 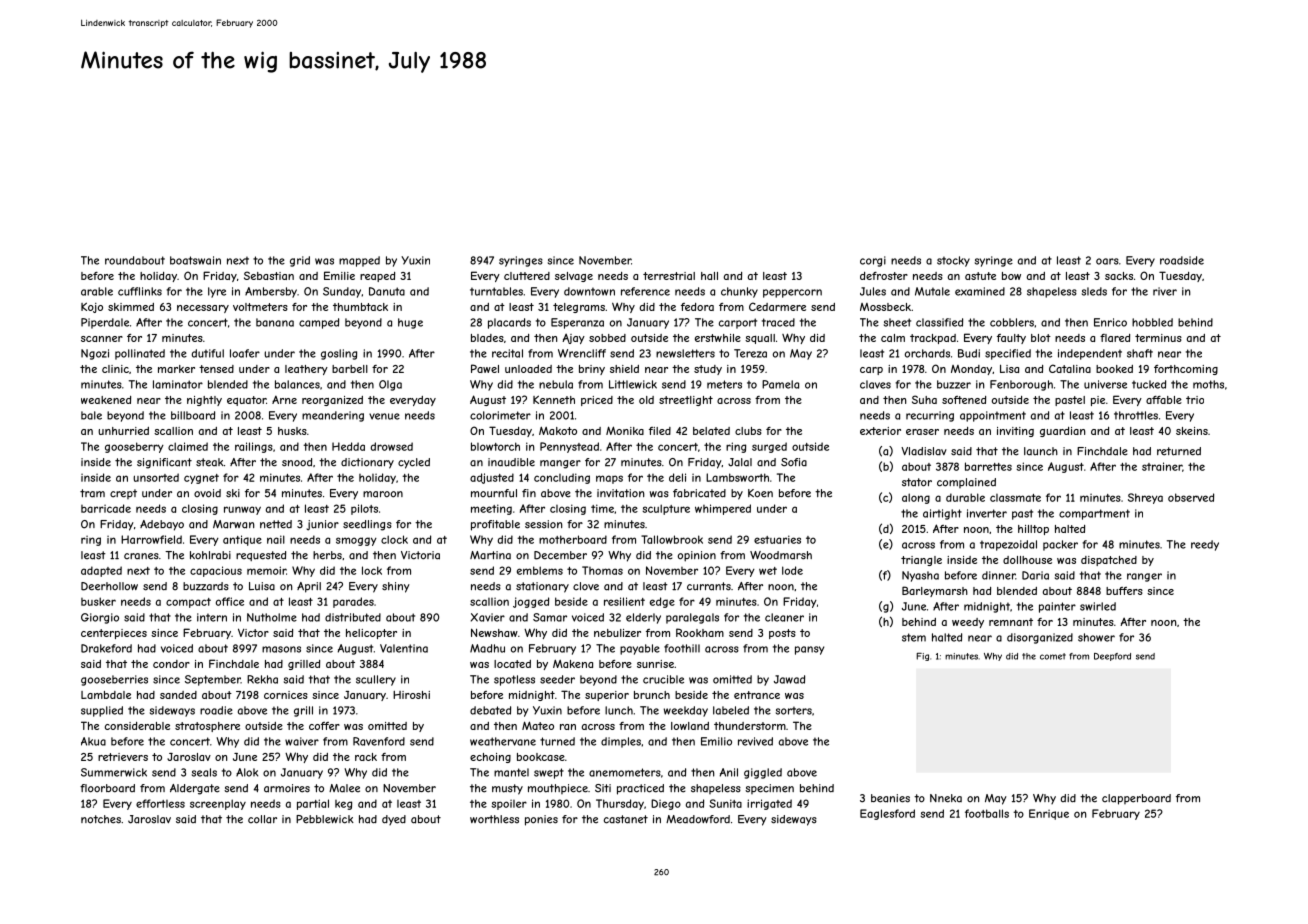 What do you see at coordinates (98, 601) in the screenshot?
I see `busker` at bounding box center [98, 601].
